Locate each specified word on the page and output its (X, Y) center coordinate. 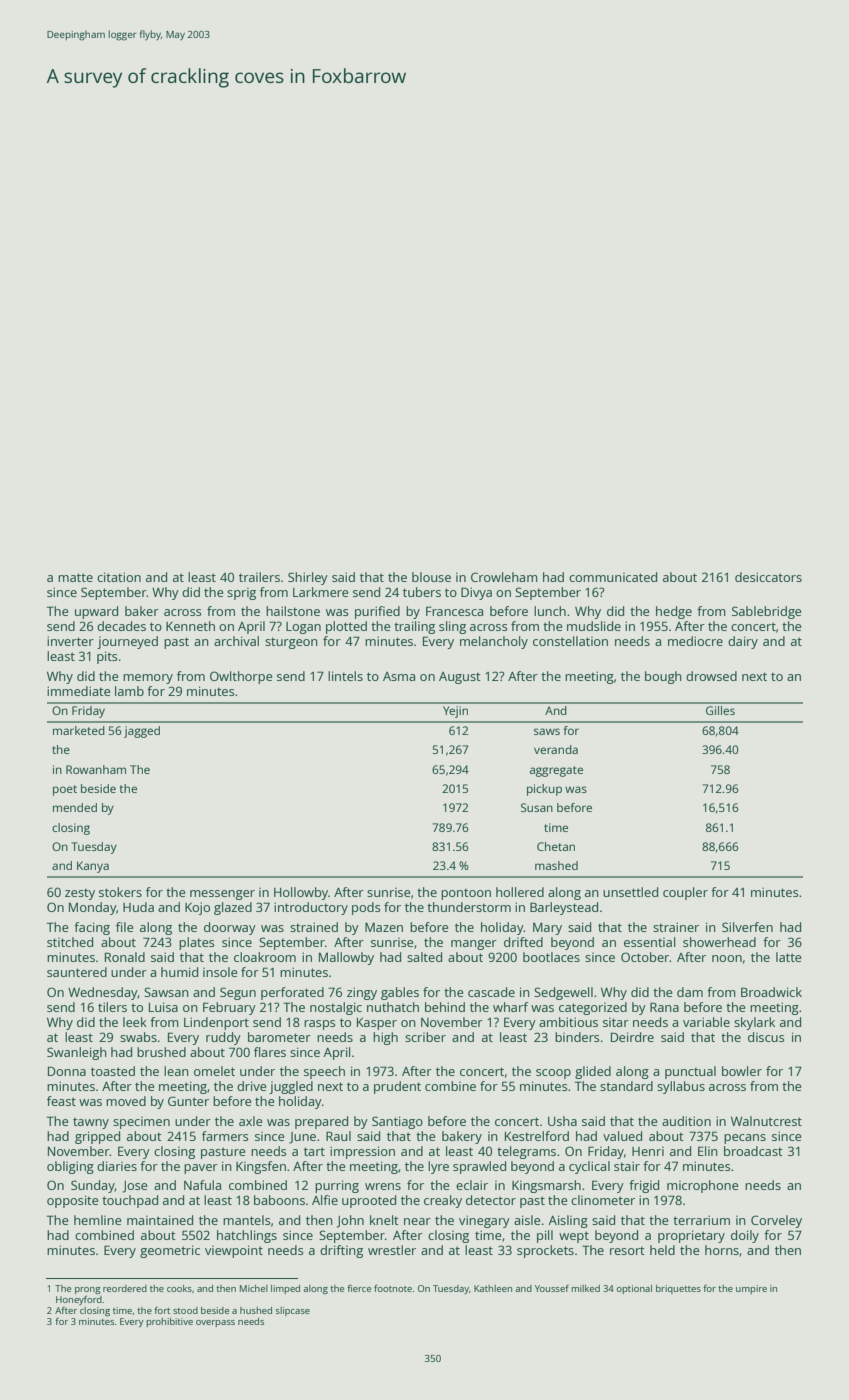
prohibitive (169, 1322)
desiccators (768, 577)
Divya (476, 593)
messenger (222, 895)
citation (119, 577)
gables (400, 993)
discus (766, 1037)
